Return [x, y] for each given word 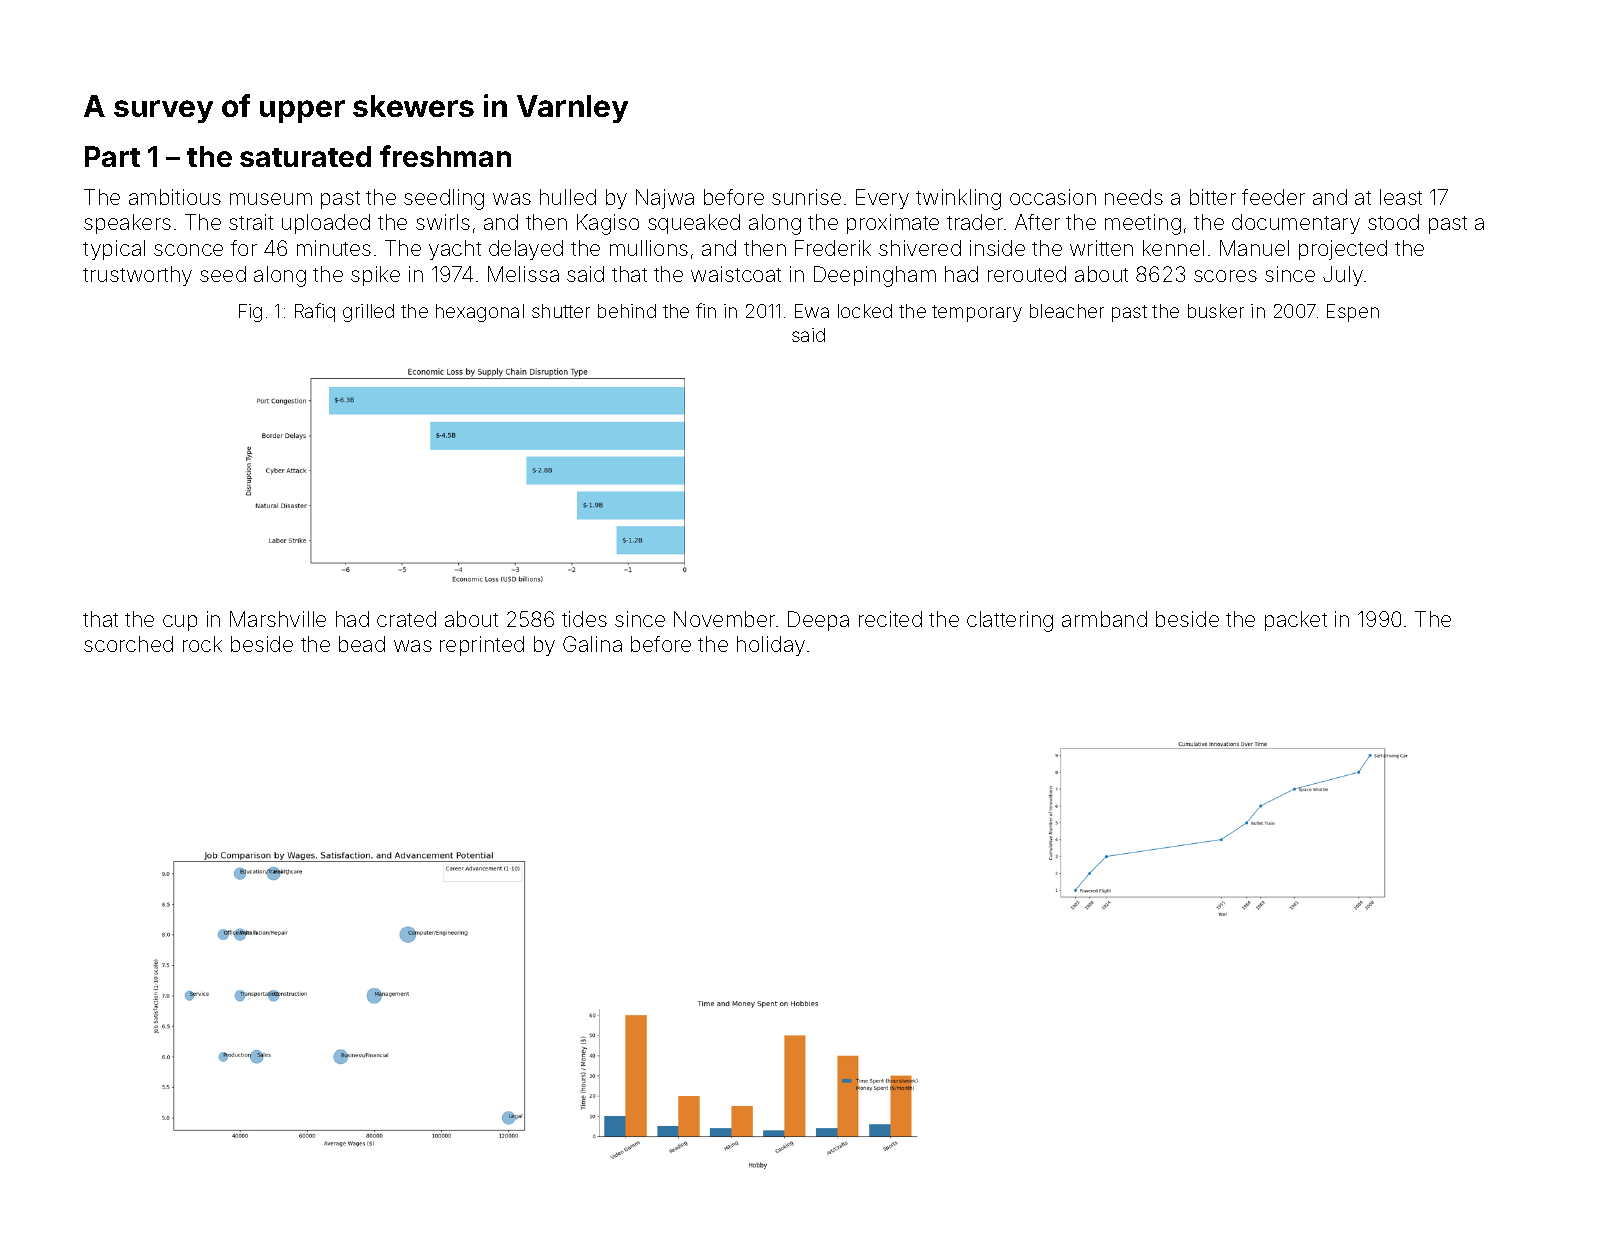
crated [406, 619]
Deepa [818, 621]
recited [890, 619]
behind [627, 311]
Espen [1353, 313]
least [1401, 197]
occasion [1053, 197]
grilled [368, 313]
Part [112, 156]
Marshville [278, 619]
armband [1104, 619]
